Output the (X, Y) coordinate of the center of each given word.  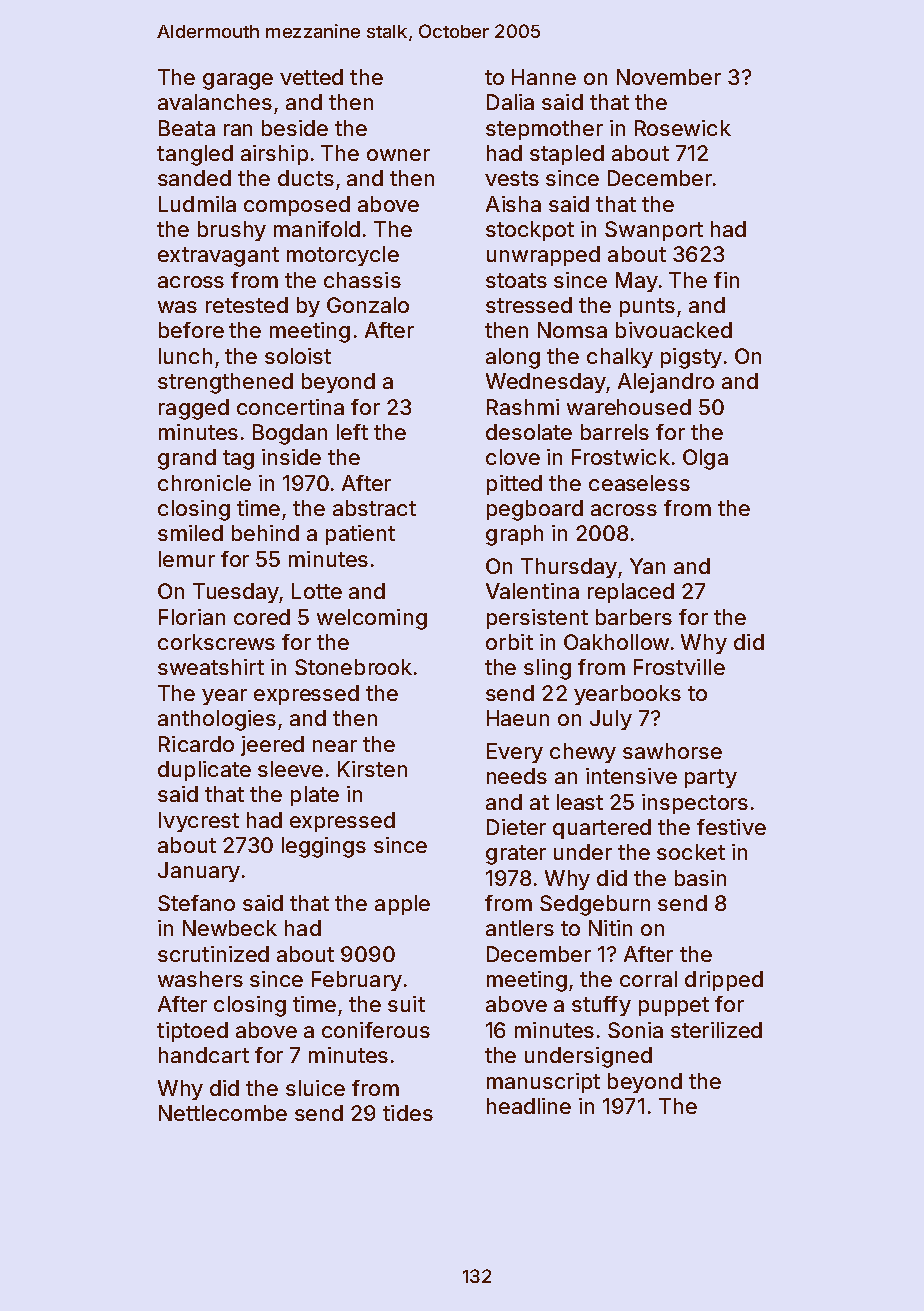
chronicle (204, 483)
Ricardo (196, 744)
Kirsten (372, 769)
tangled (195, 155)
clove (513, 457)
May (637, 282)
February (357, 981)
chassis (362, 280)
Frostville (679, 667)
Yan (647, 566)
